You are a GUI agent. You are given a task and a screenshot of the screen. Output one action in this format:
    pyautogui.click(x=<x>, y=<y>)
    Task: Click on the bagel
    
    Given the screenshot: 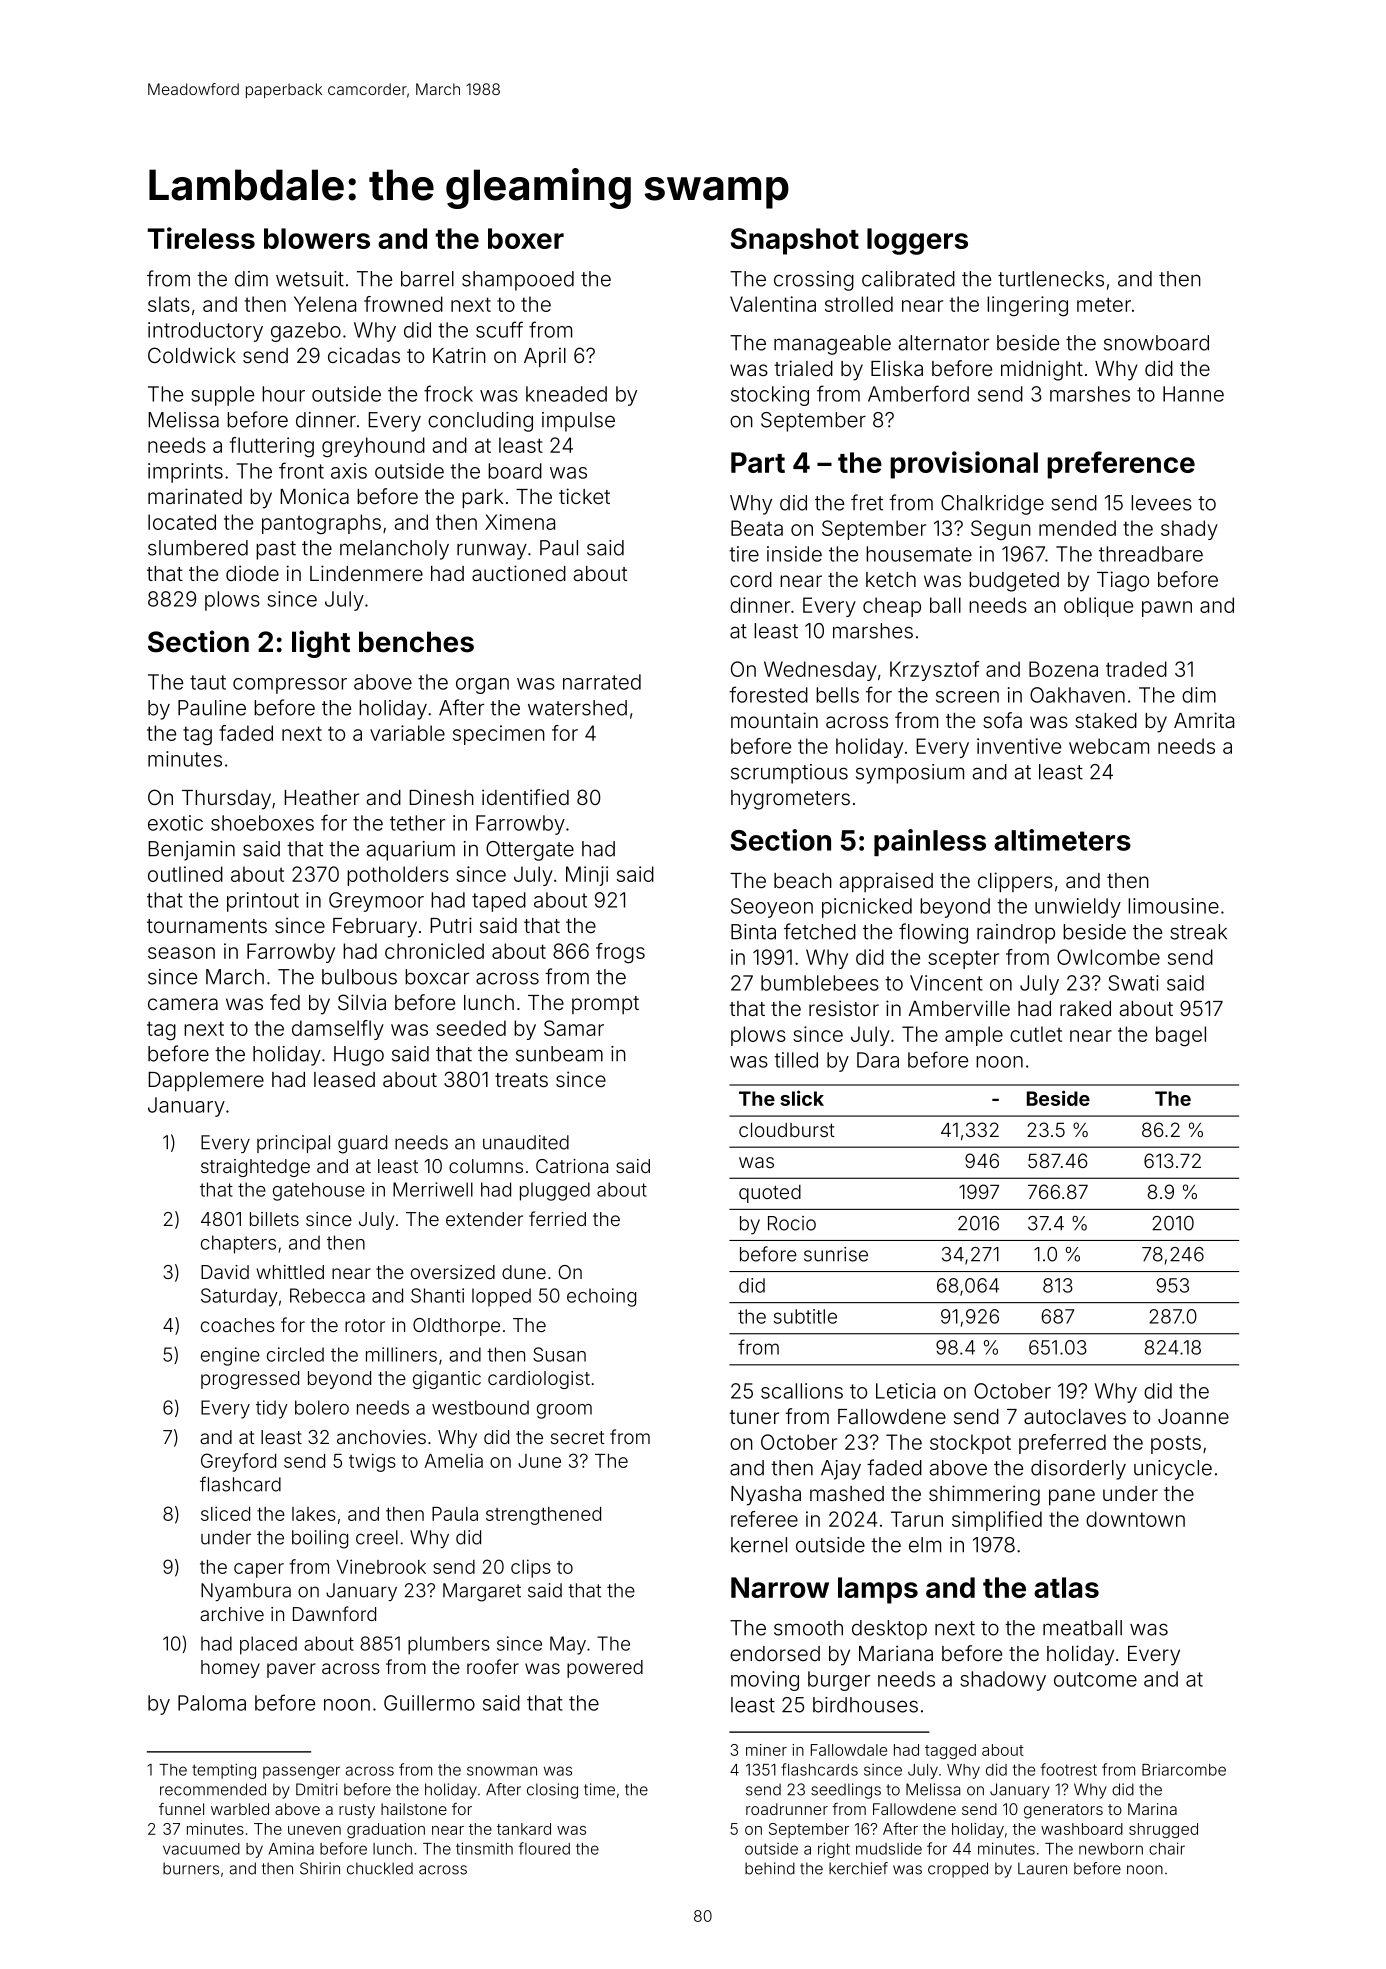 What is the action you would take?
    pyautogui.click(x=1181, y=1036)
